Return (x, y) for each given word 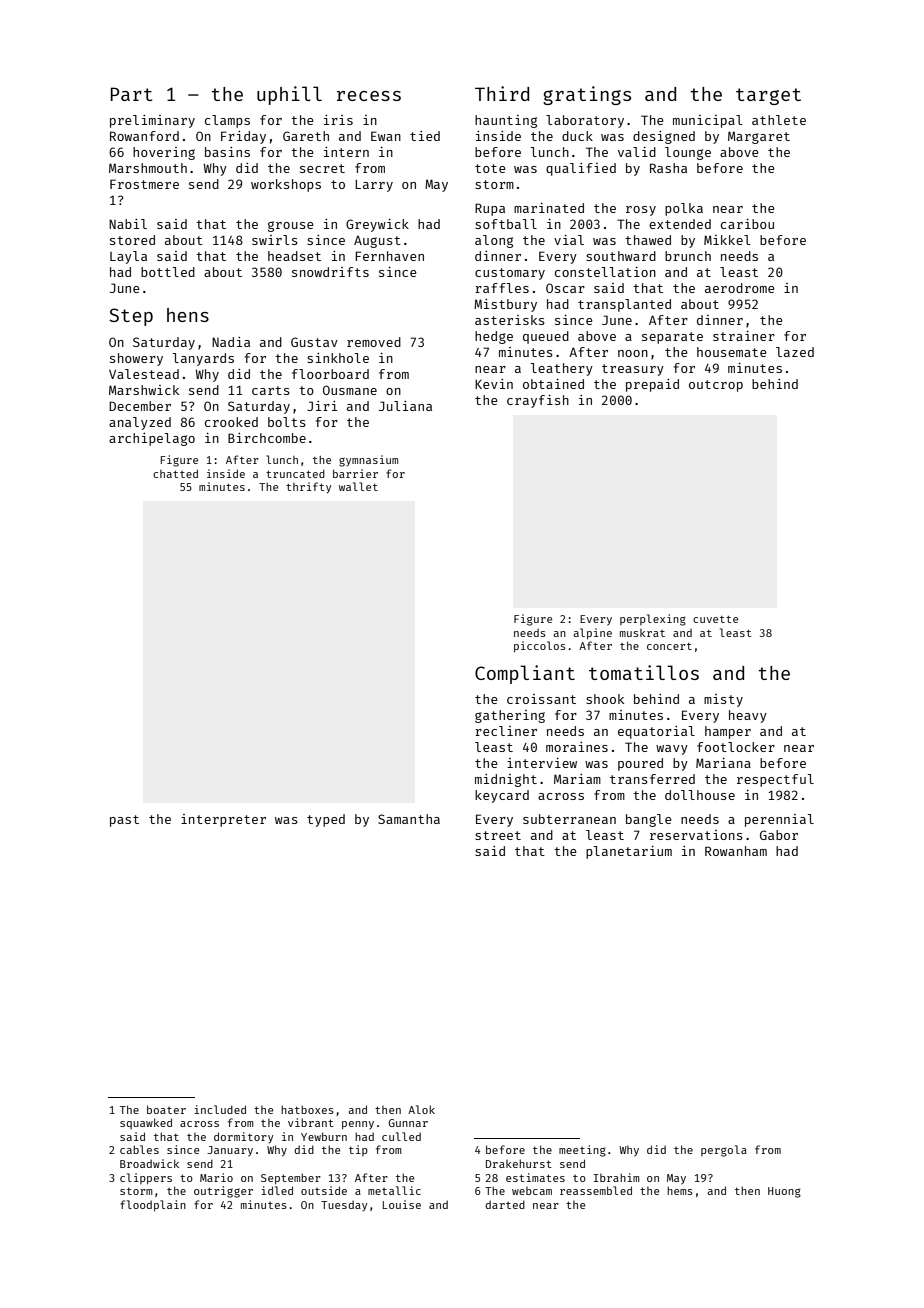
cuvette (715, 619)
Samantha (409, 819)
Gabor (779, 835)
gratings (587, 95)
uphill (289, 95)
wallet (358, 486)
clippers (146, 1179)
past (124, 821)
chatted (175, 474)
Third (502, 93)
